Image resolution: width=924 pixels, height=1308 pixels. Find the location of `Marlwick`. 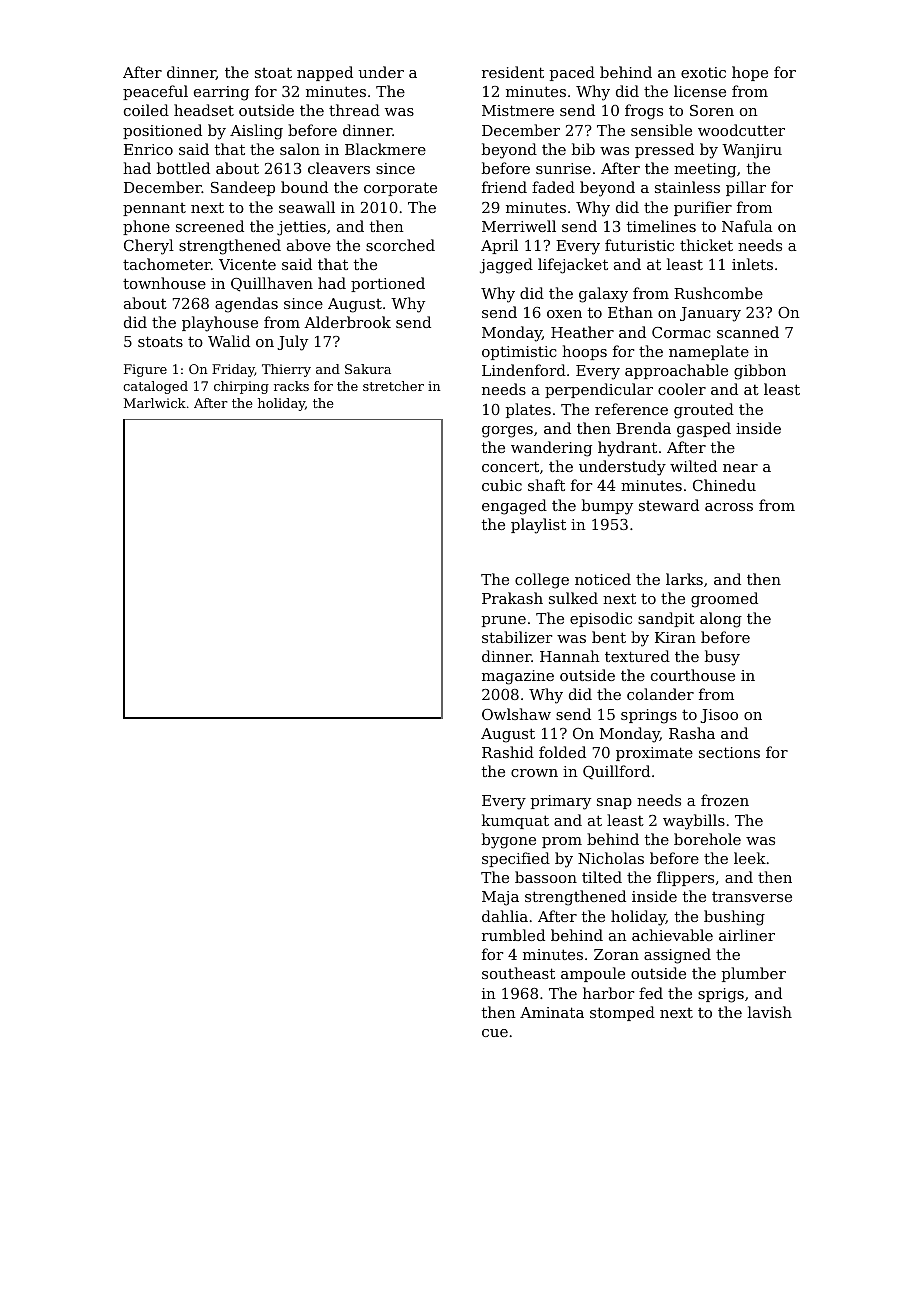

Marlwick is located at coordinates (155, 403).
